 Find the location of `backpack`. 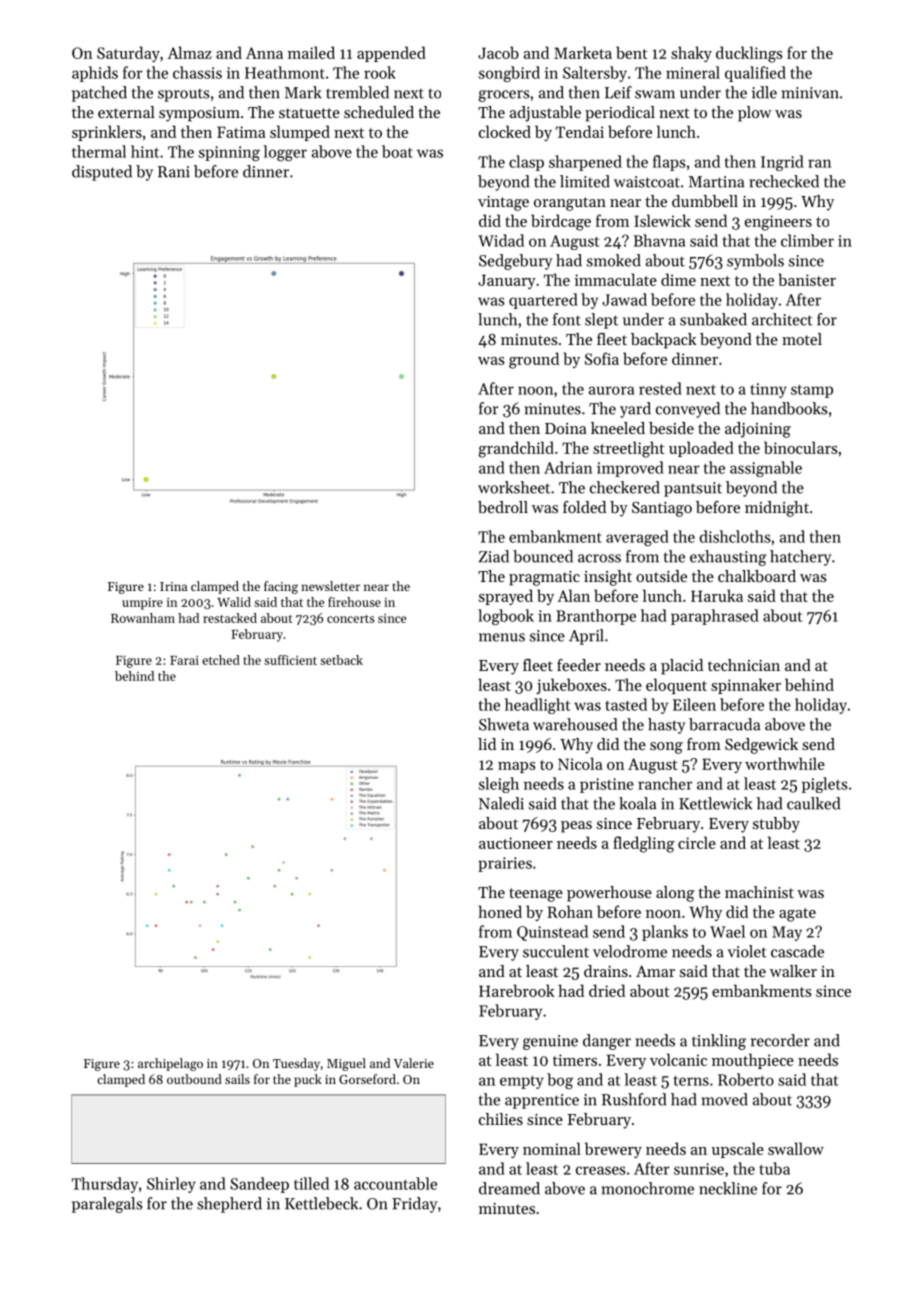

backpack is located at coordinates (663, 341).
